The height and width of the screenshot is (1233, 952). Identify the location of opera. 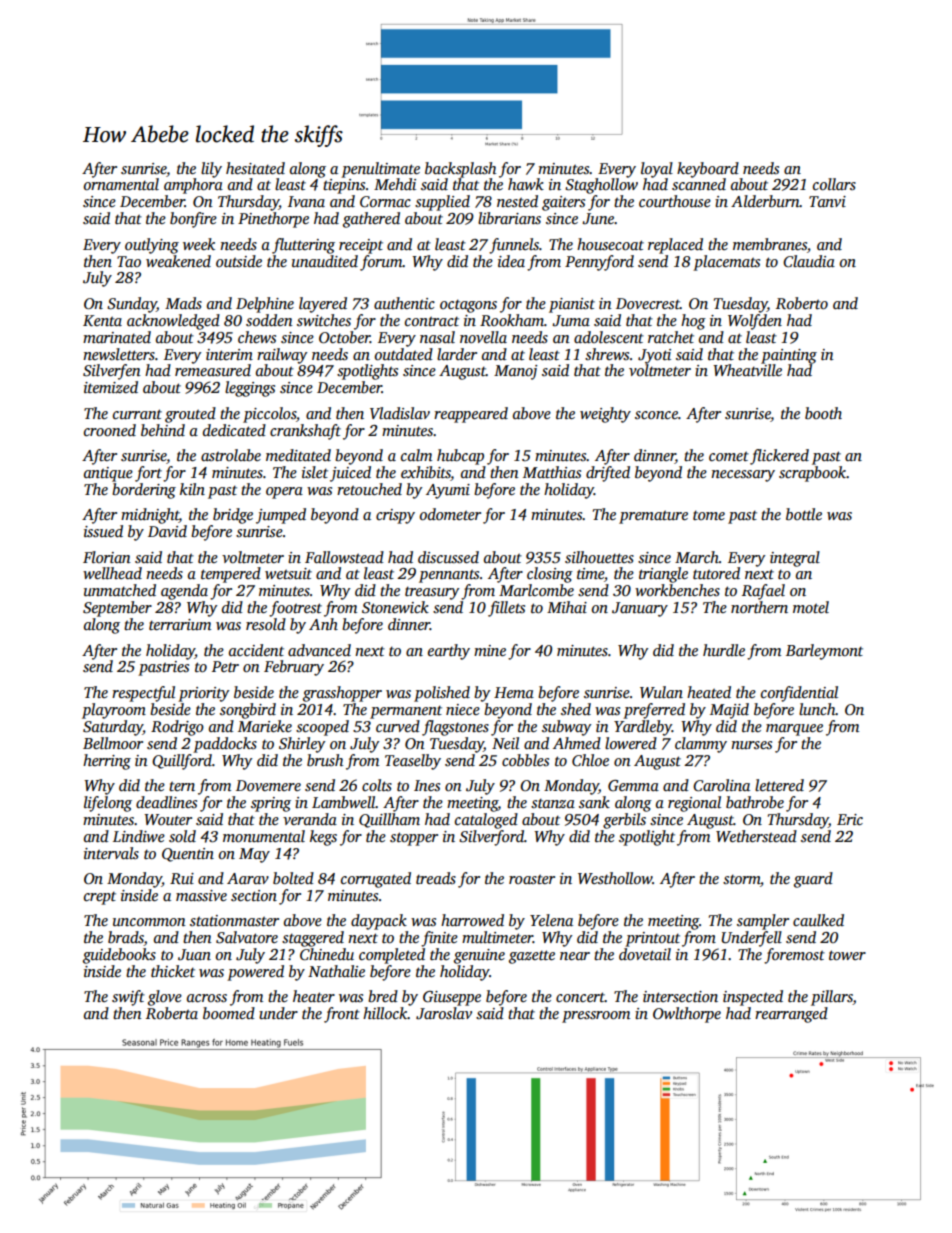
(284, 493).
